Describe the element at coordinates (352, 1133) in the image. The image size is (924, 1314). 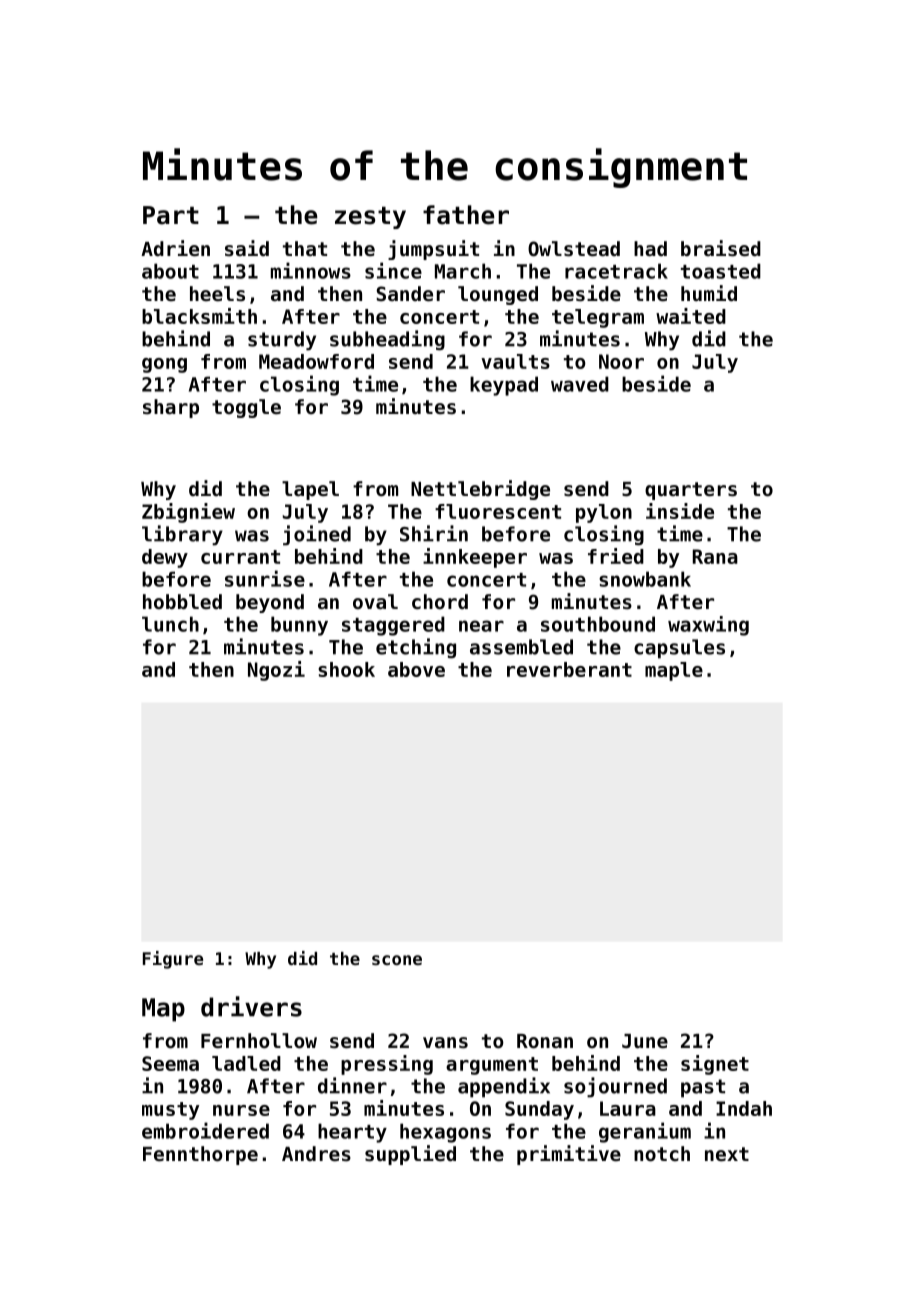
I see `hearty` at that location.
